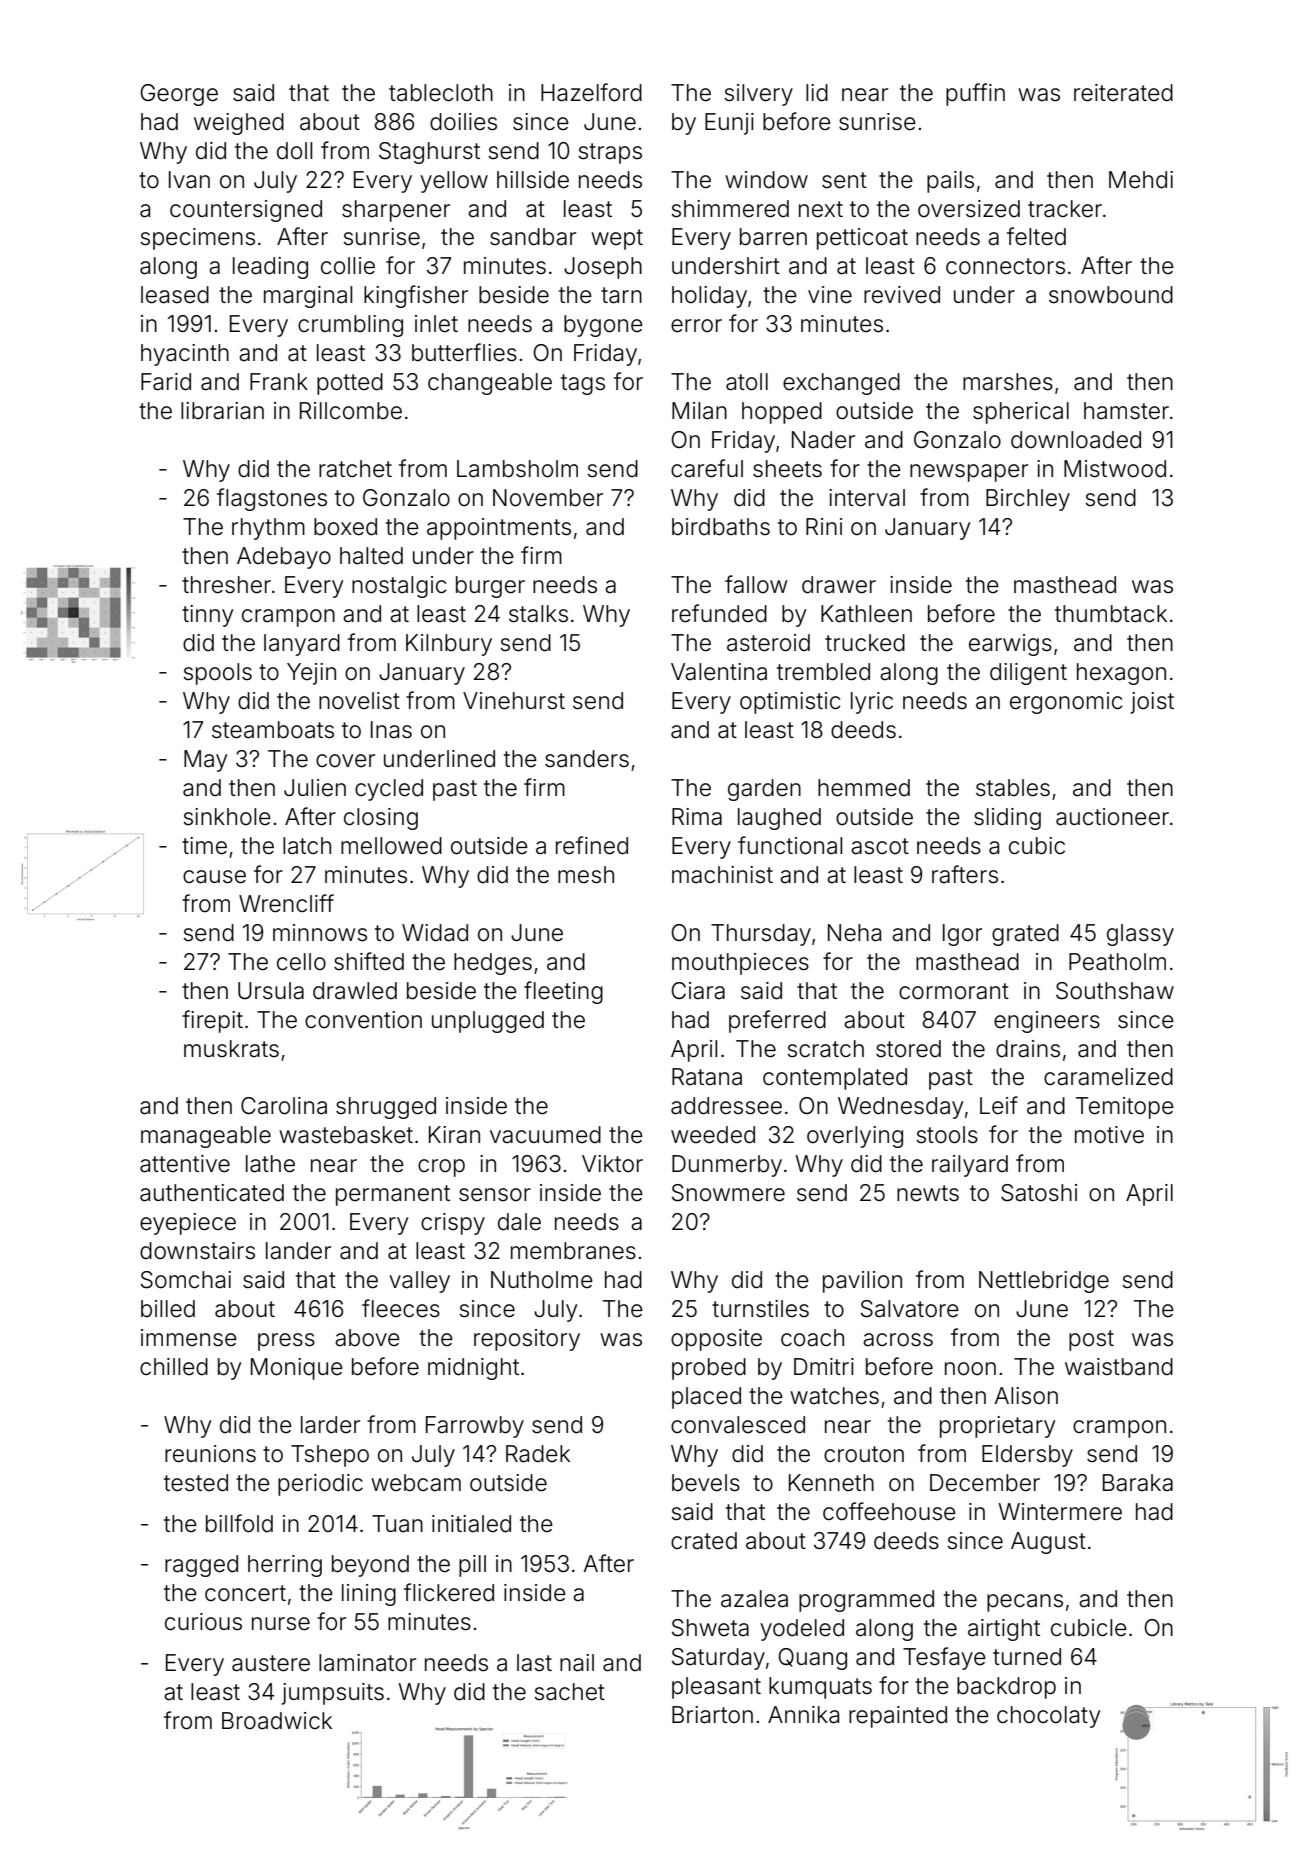 The width and height of the screenshot is (1314, 1858). I want to click on sharpener, so click(396, 211).
